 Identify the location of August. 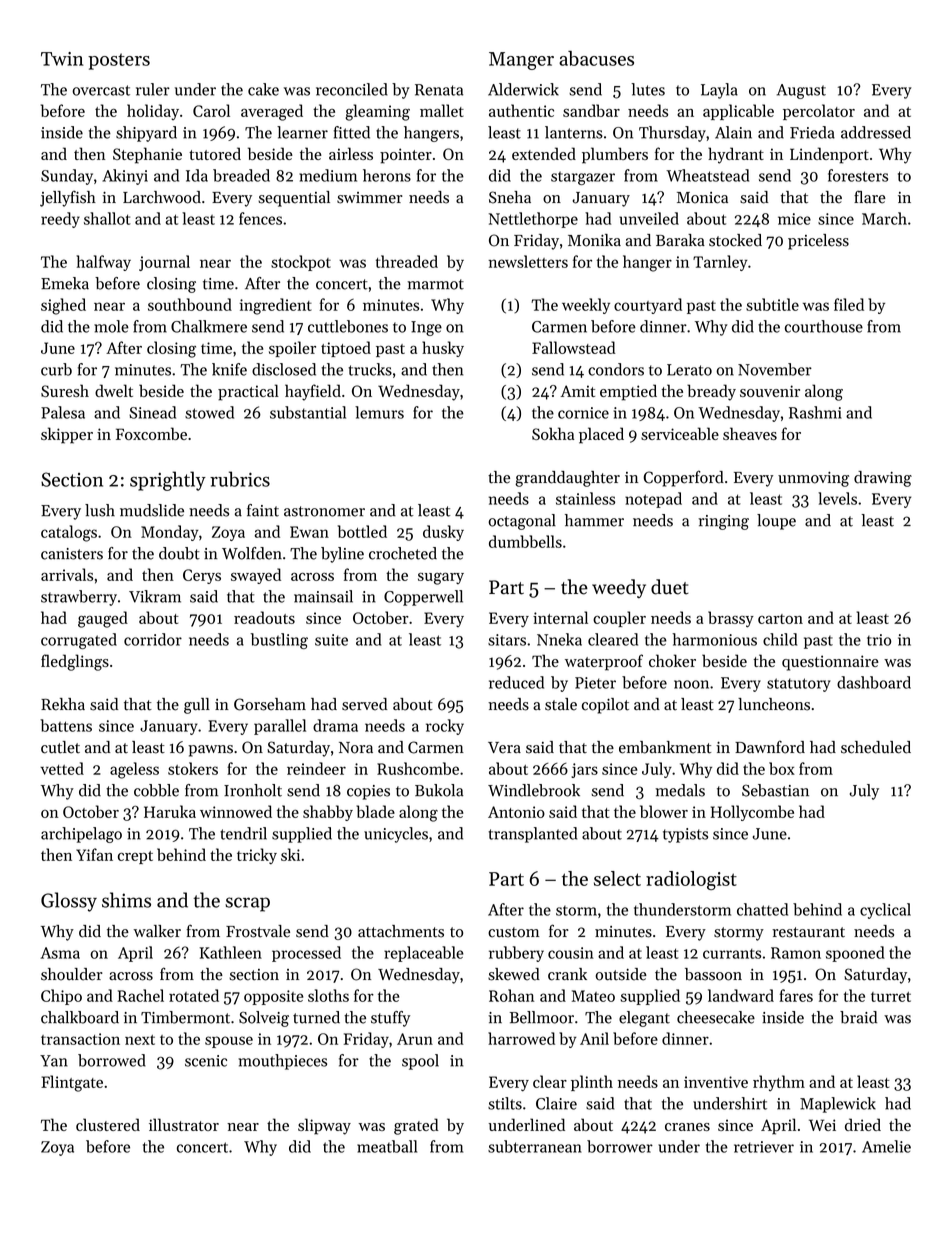
(801, 91).
